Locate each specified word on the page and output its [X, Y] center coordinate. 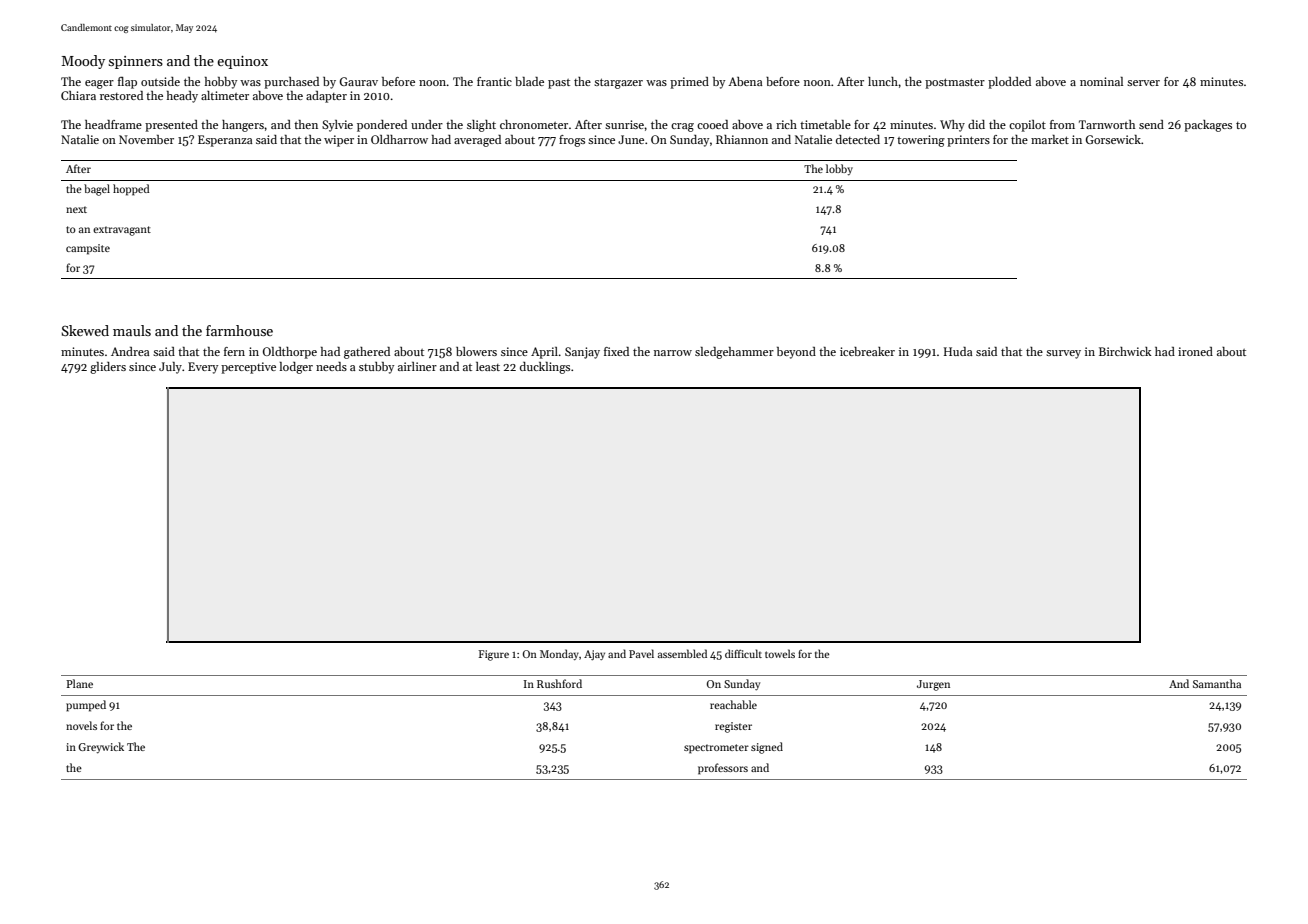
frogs [572, 141]
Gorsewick [1113, 139]
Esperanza [225, 141]
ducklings [545, 368]
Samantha [1217, 683]
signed [767, 748]
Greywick [101, 748]
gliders [108, 368]
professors [723, 769]
